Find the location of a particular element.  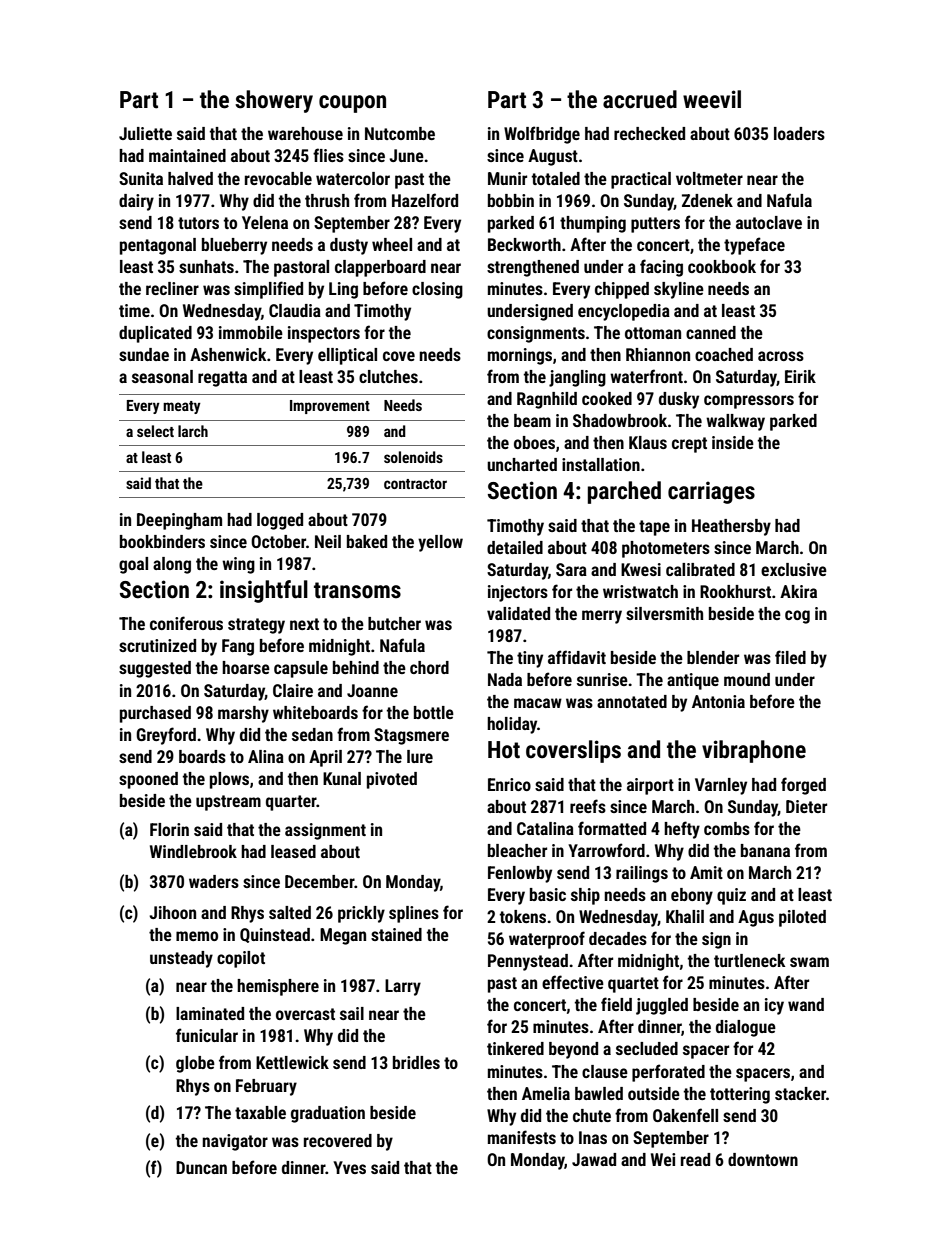

showery is located at coordinates (274, 101).
